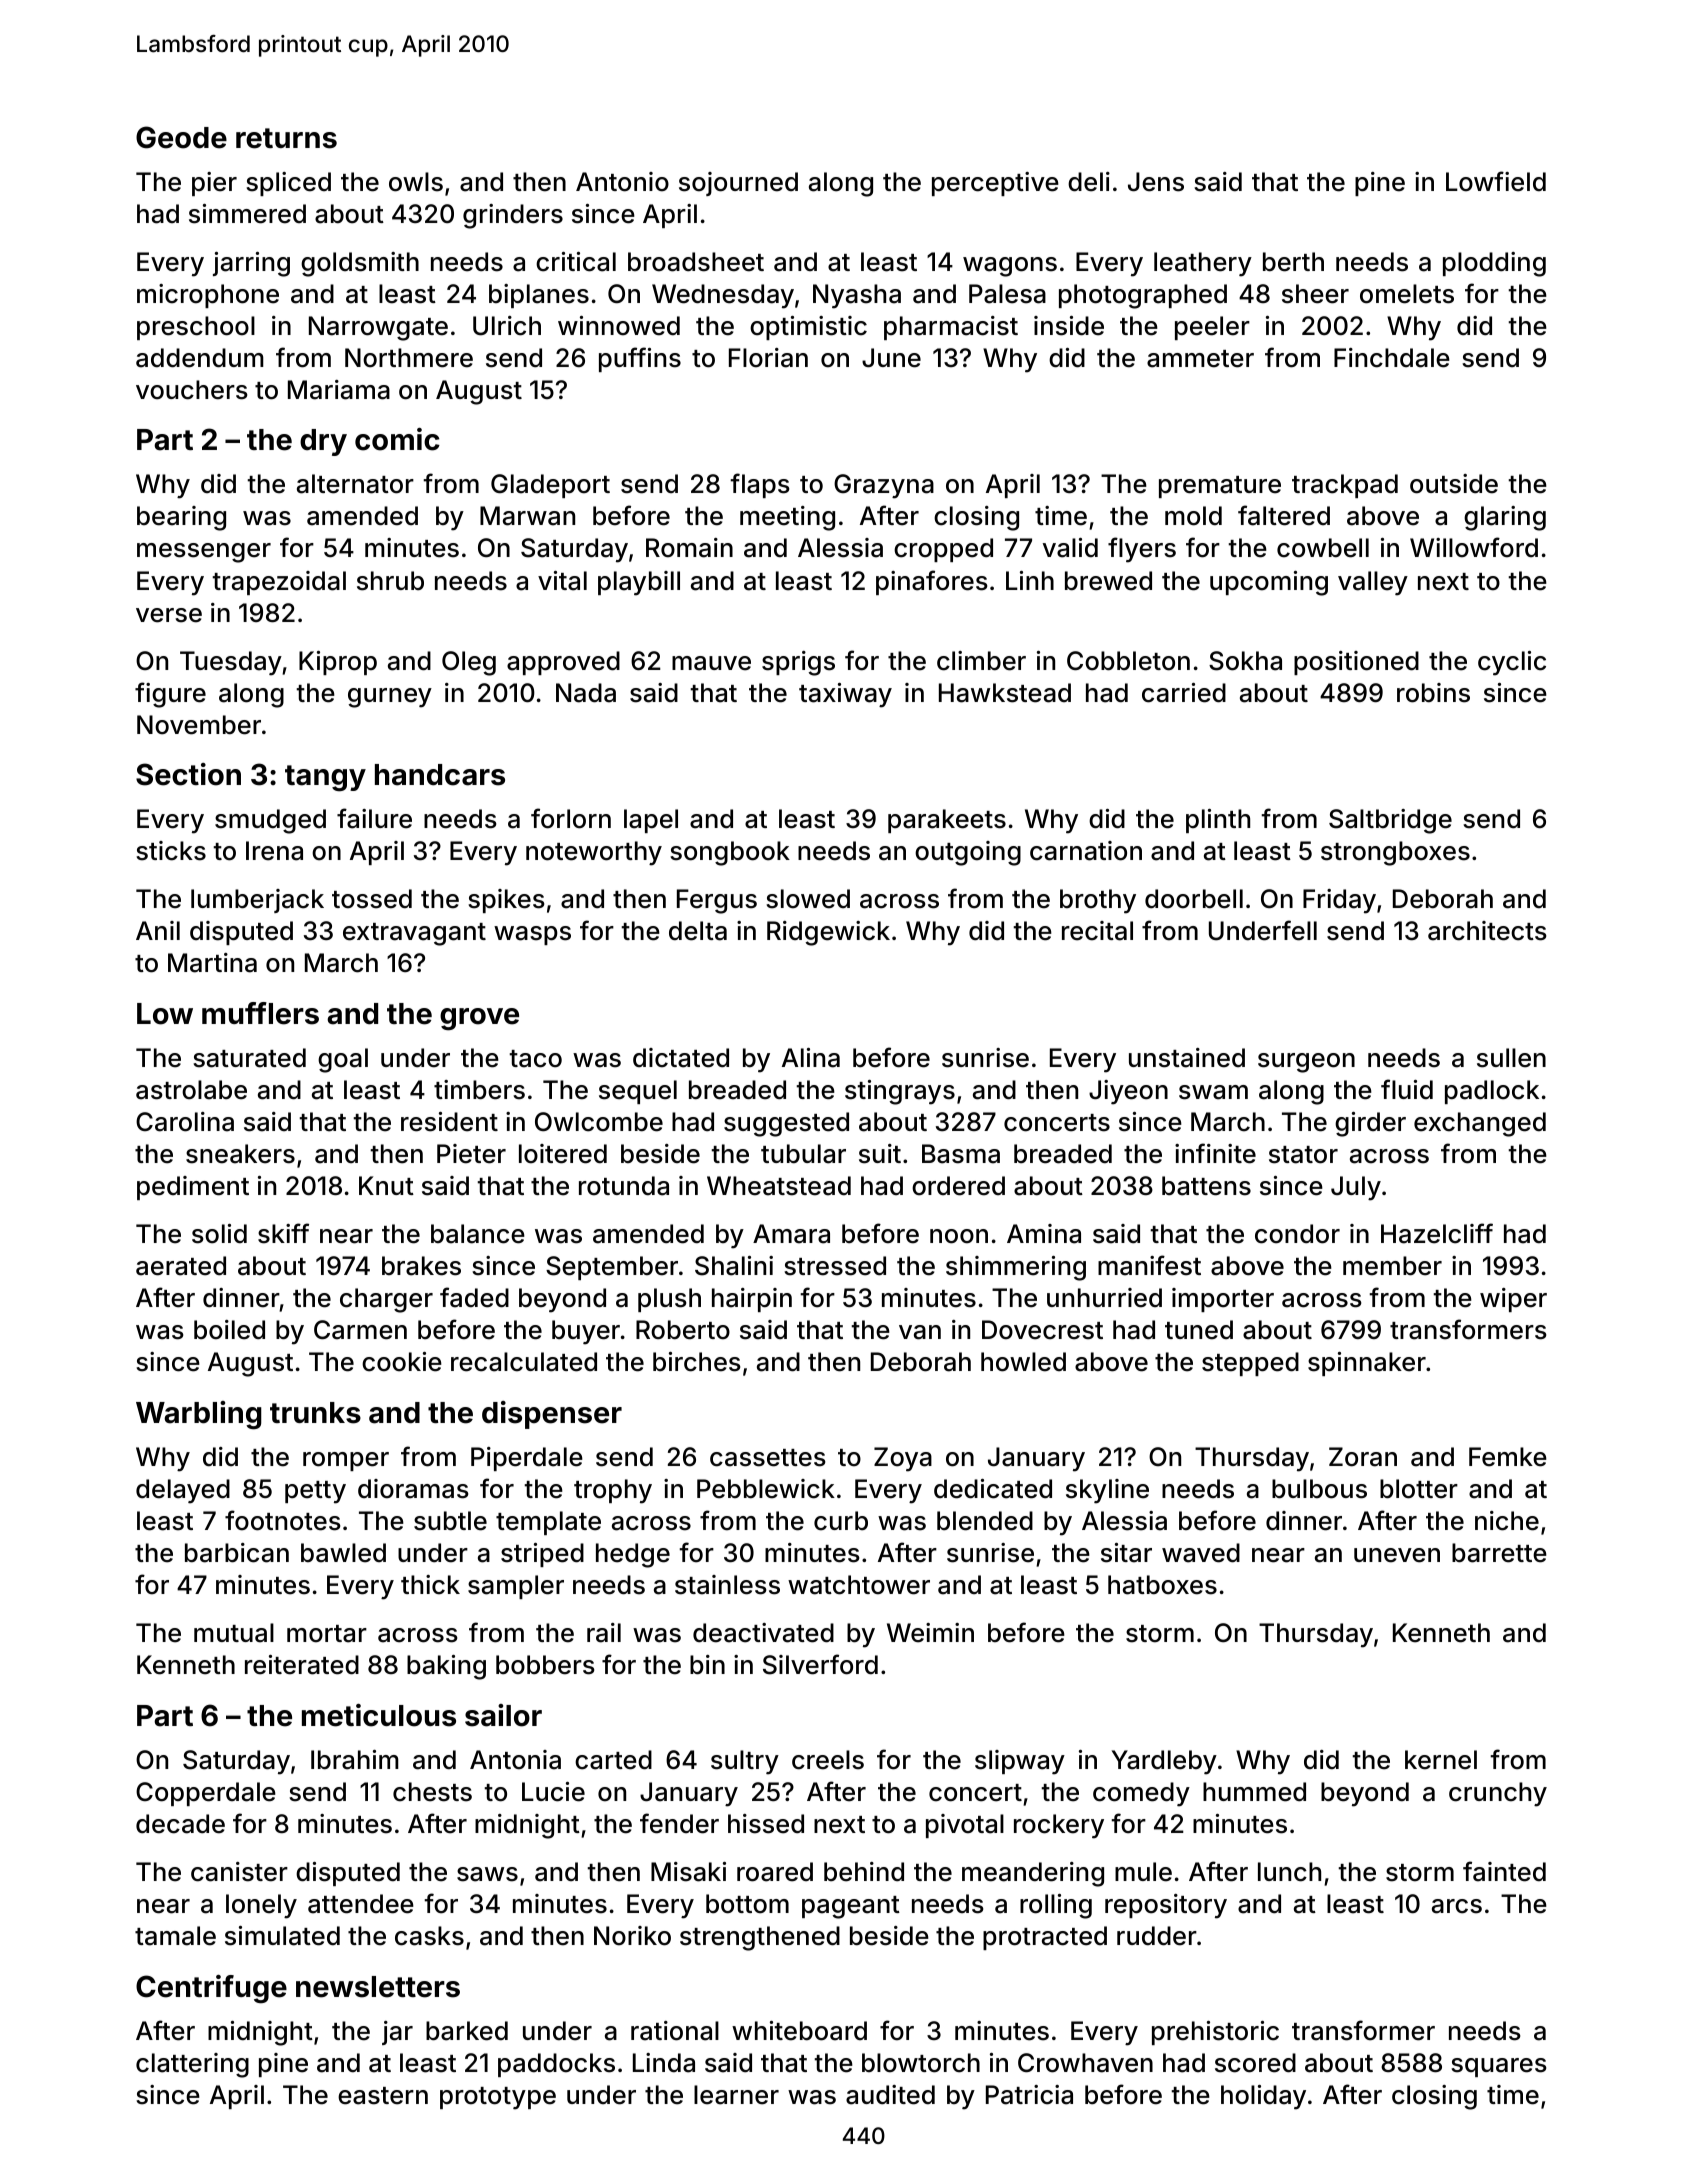 Image resolution: width=1683 pixels, height=2178 pixels. What do you see at coordinates (378, 1987) in the document?
I see `newsletters` at bounding box center [378, 1987].
